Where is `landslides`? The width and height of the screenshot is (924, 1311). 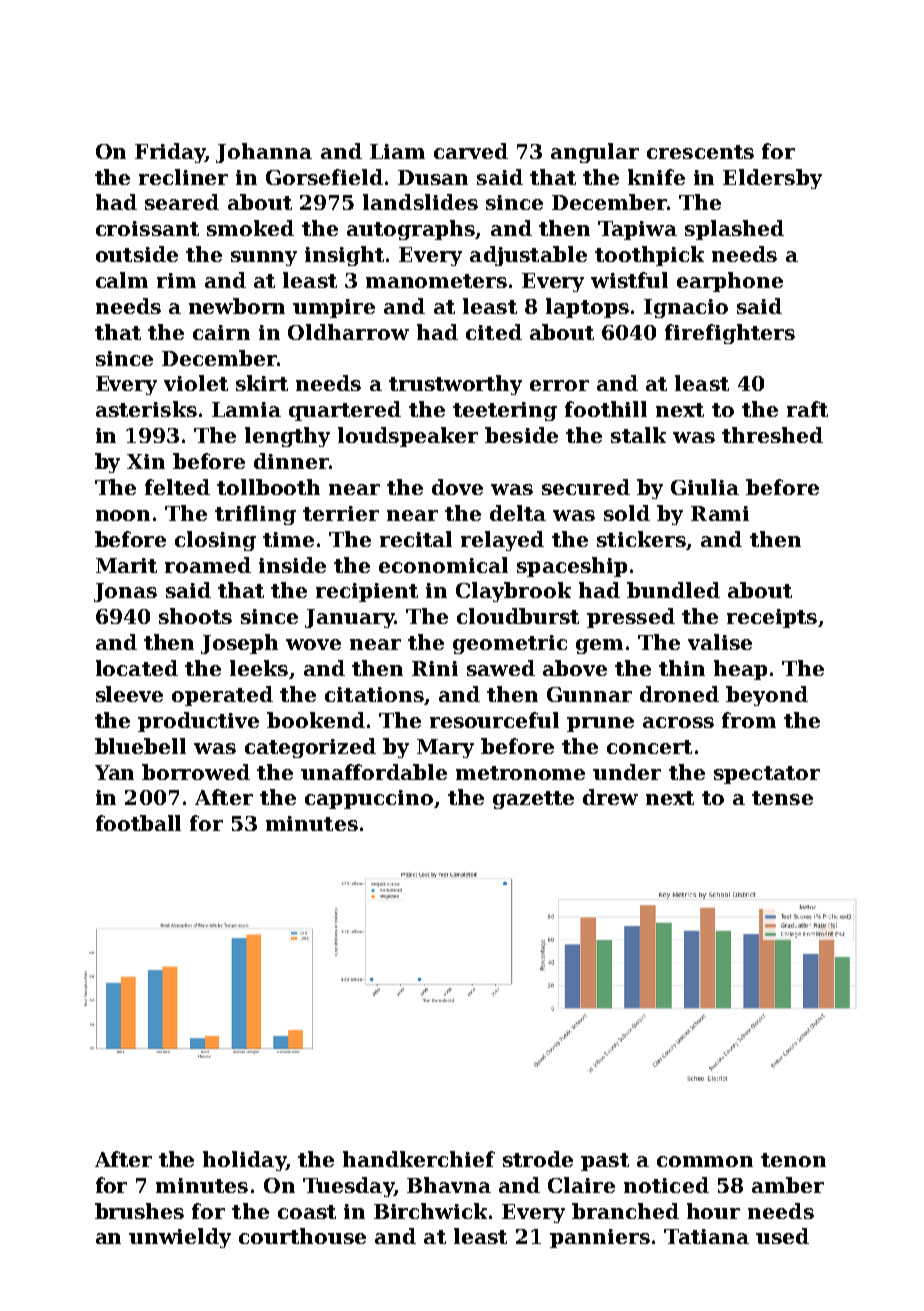
landslides is located at coordinates (420, 202).
